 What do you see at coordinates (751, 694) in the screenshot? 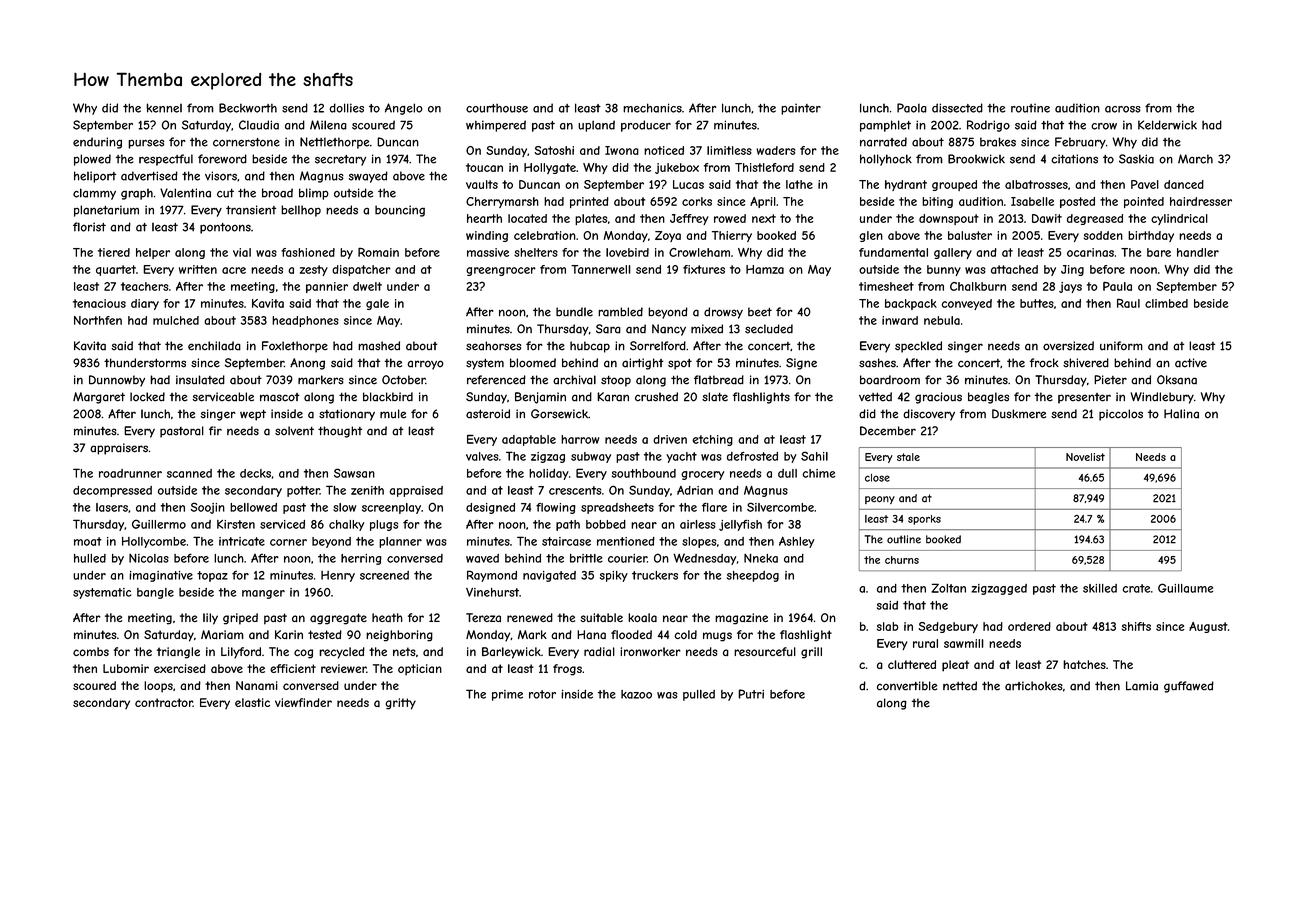
I see `Putri` at bounding box center [751, 694].
